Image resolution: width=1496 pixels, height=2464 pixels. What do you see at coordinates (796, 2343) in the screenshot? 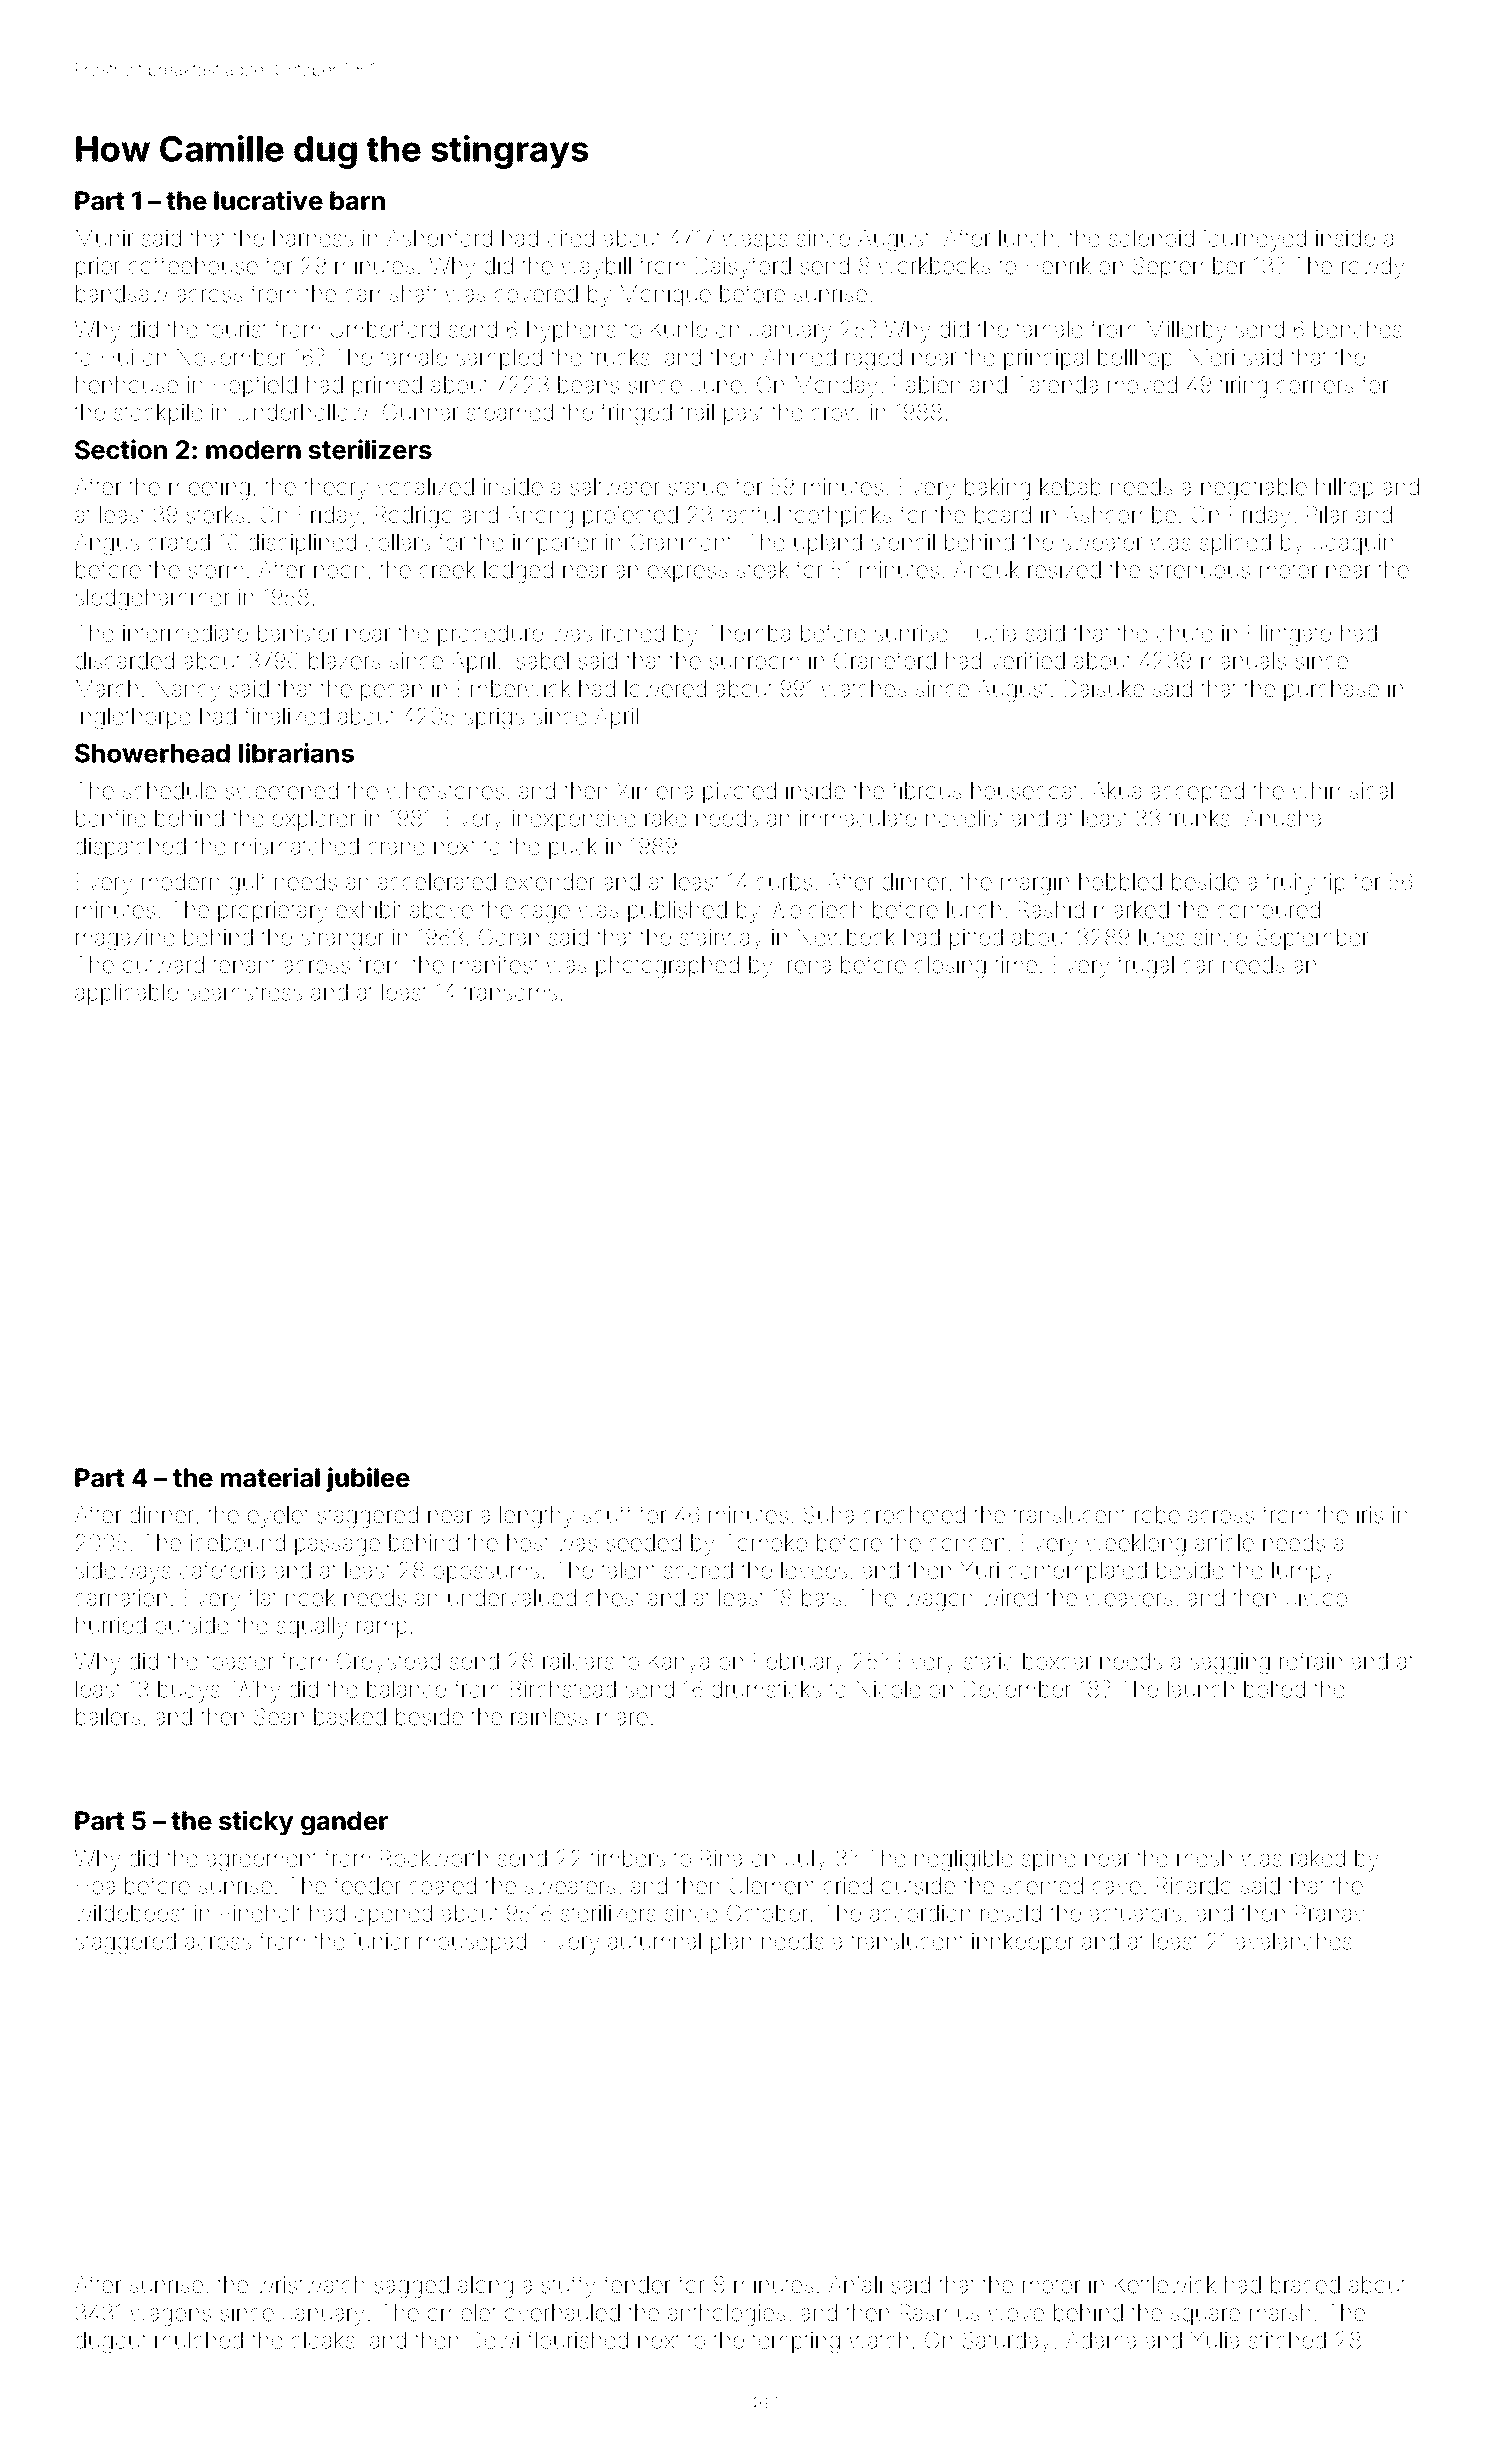
I see `tempting` at bounding box center [796, 2343].
